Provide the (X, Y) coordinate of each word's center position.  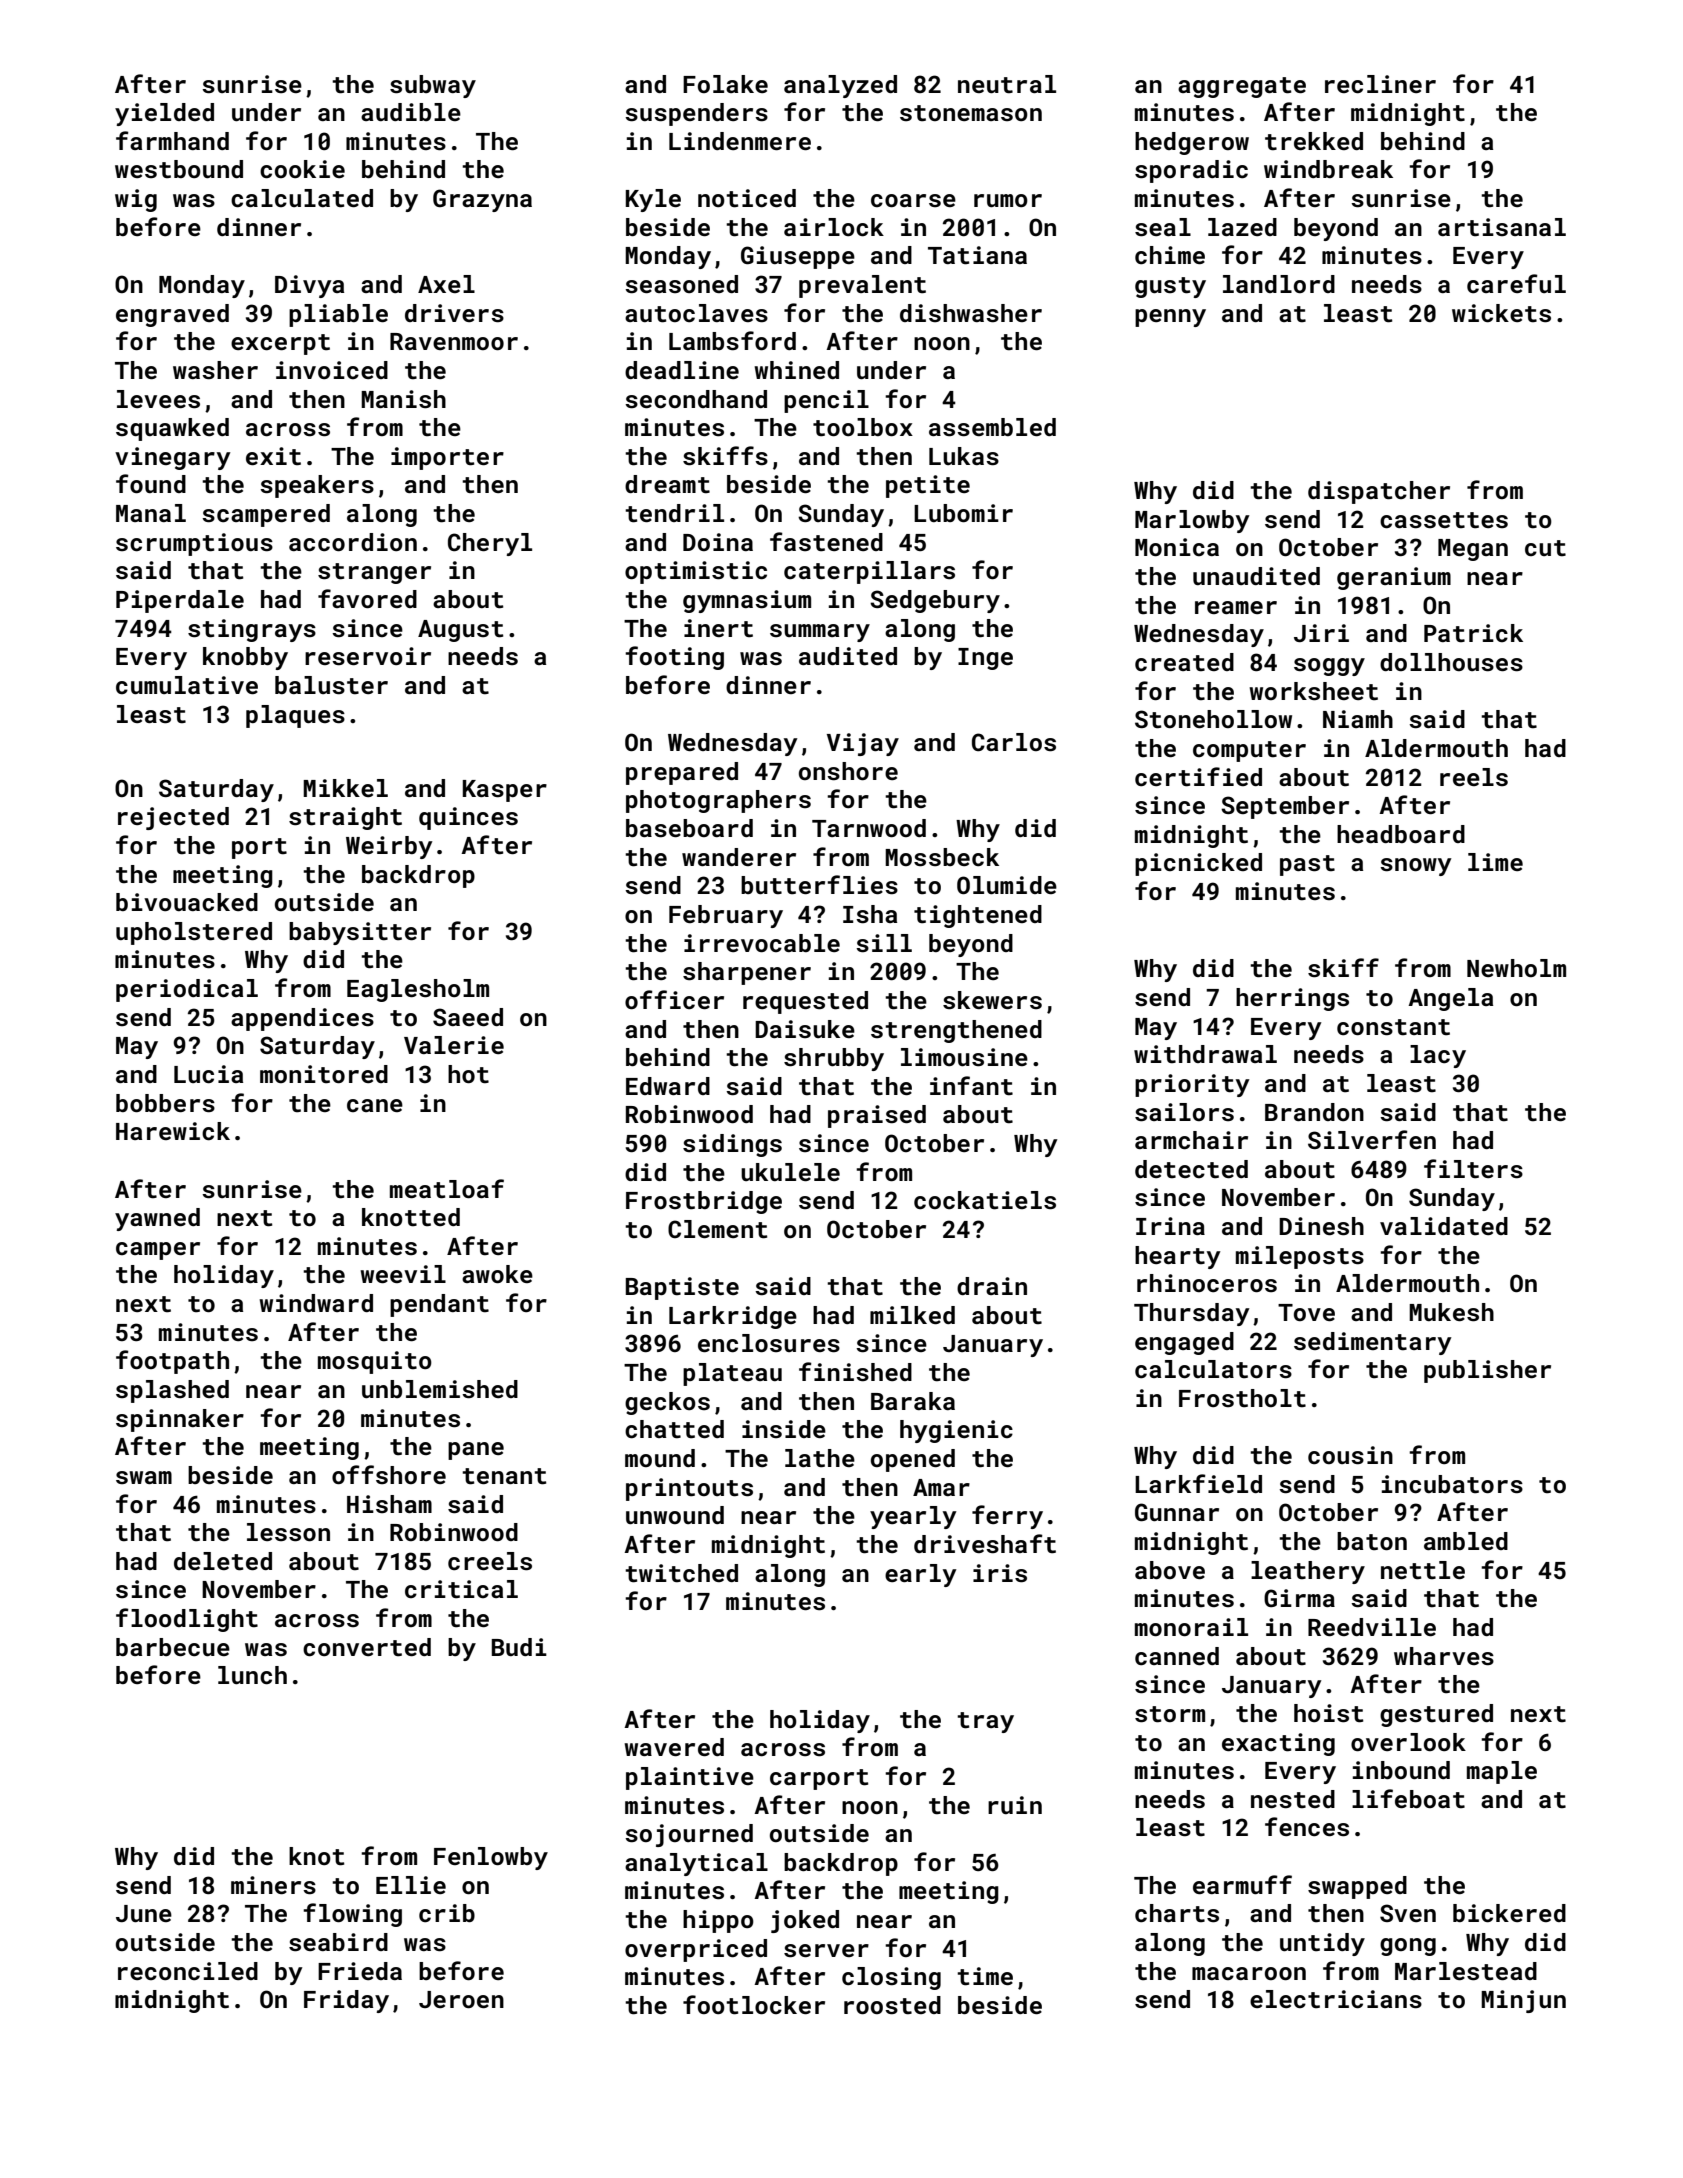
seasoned (681, 284)
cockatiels (985, 1200)
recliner (1380, 84)
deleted (223, 1561)
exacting (1278, 1744)
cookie (302, 169)
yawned (157, 1219)
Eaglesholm (418, 990)
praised (877, 1116)
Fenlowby (491, 1858)
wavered (674, 1747)
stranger (374, 573)
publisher (1487, 1371)
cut (1545, 548)
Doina (718, 542)
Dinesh (1321, 1226)
